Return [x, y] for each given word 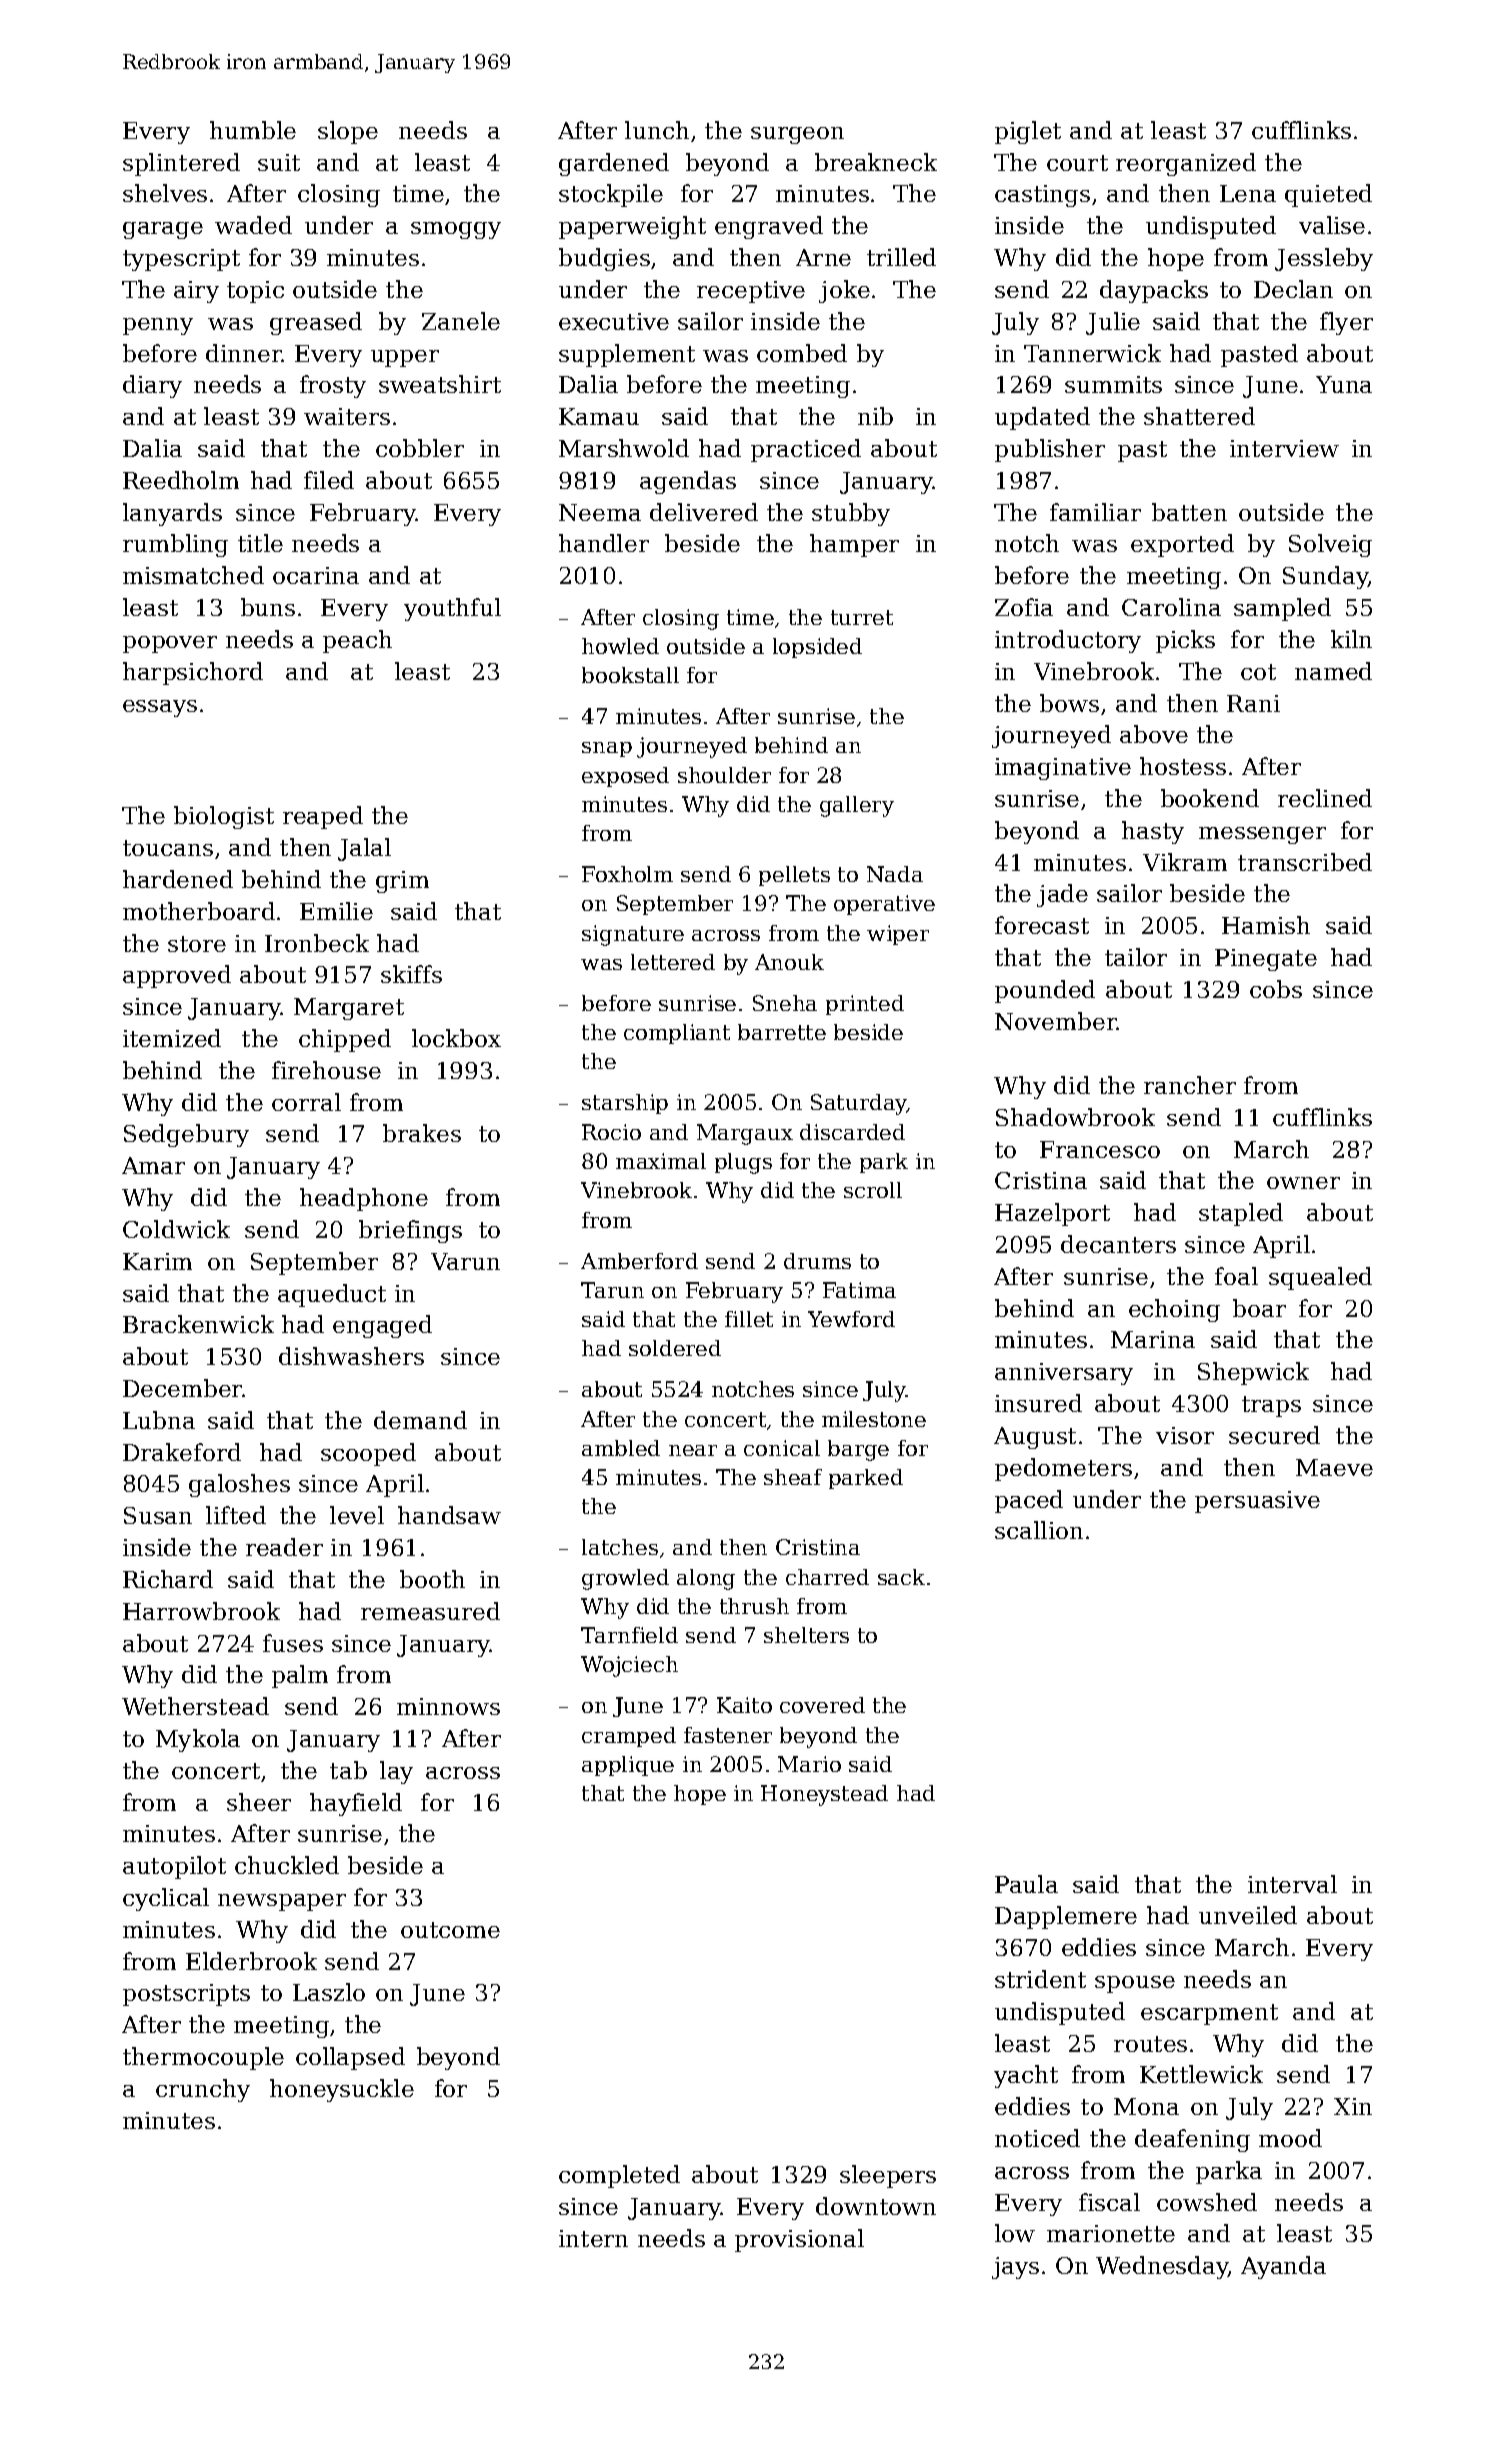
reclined [1325, 798]
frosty [333, 386]
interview [1284, 448]
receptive [751, 292]
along [706, 1579]
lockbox [456, 1038]
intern [593, 2238]
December [183, 1388]
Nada [895, 874]
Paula [1026, 1884]
